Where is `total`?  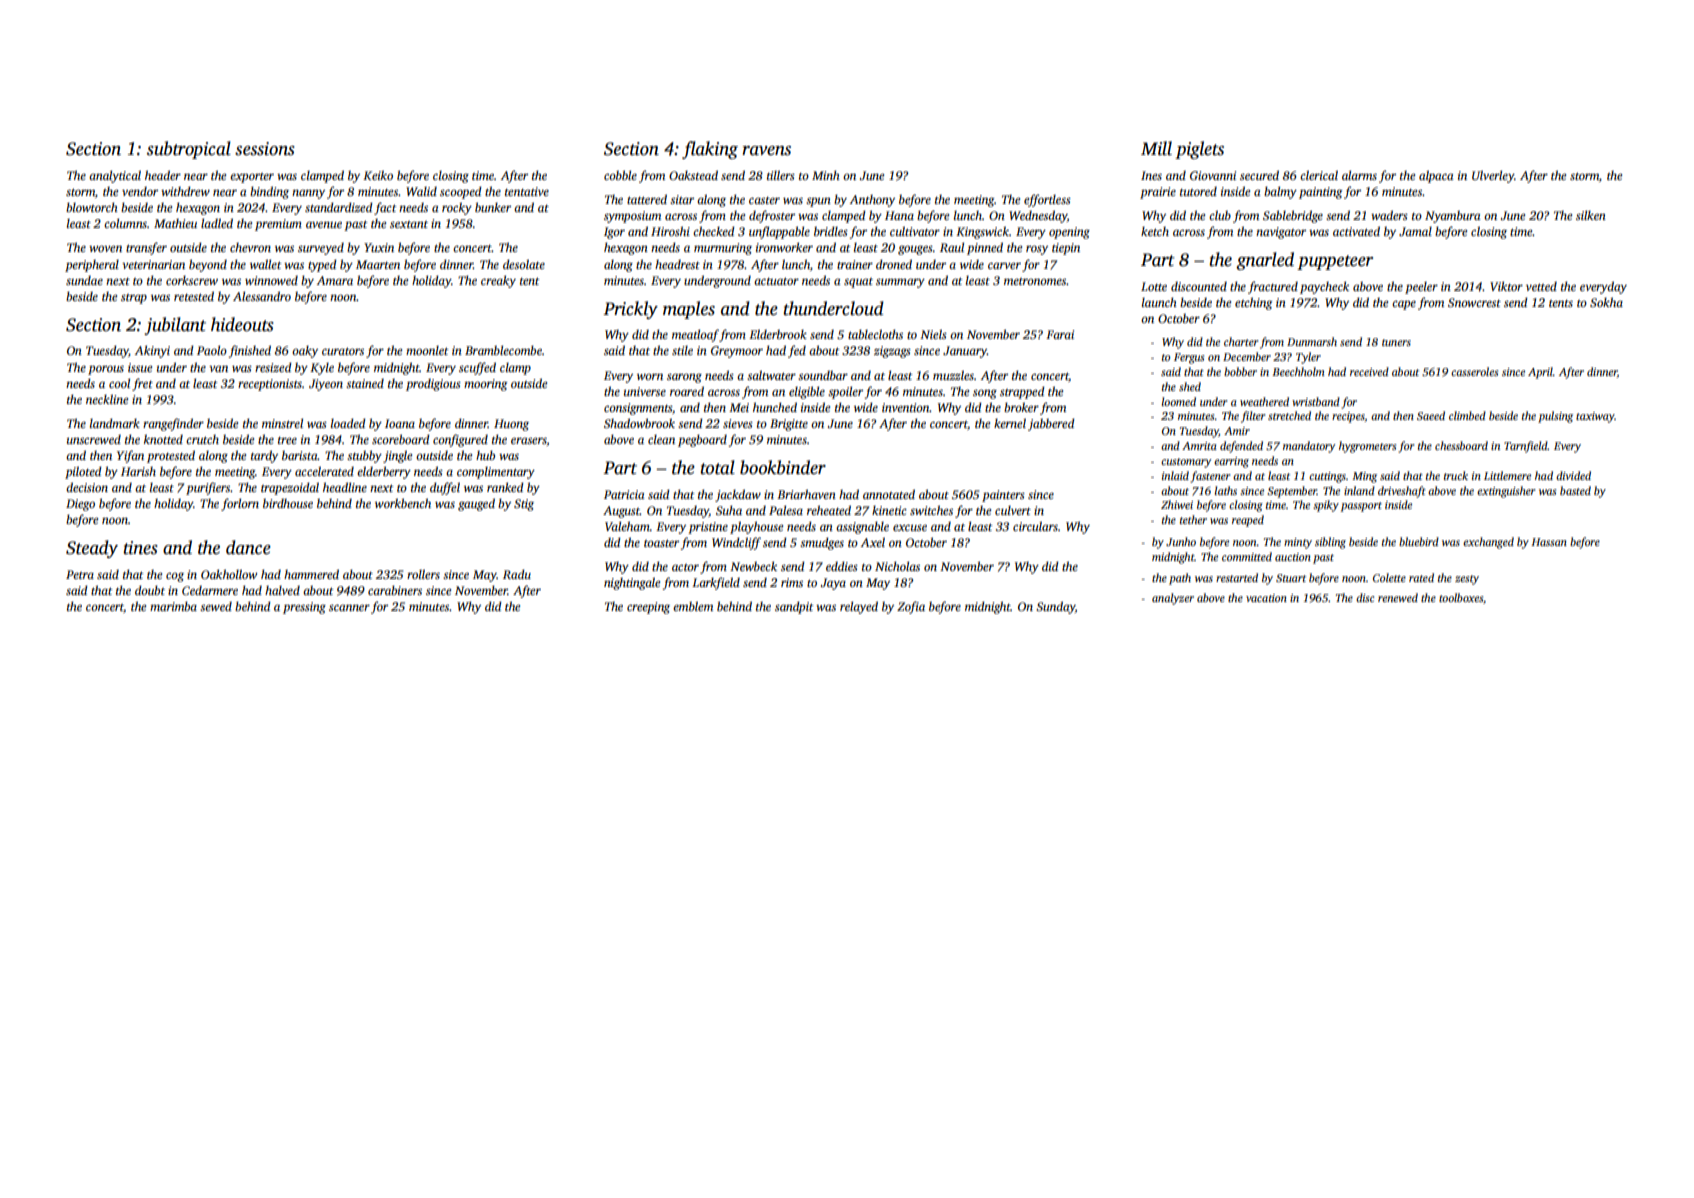
total is located at coordinates (717, 467).
